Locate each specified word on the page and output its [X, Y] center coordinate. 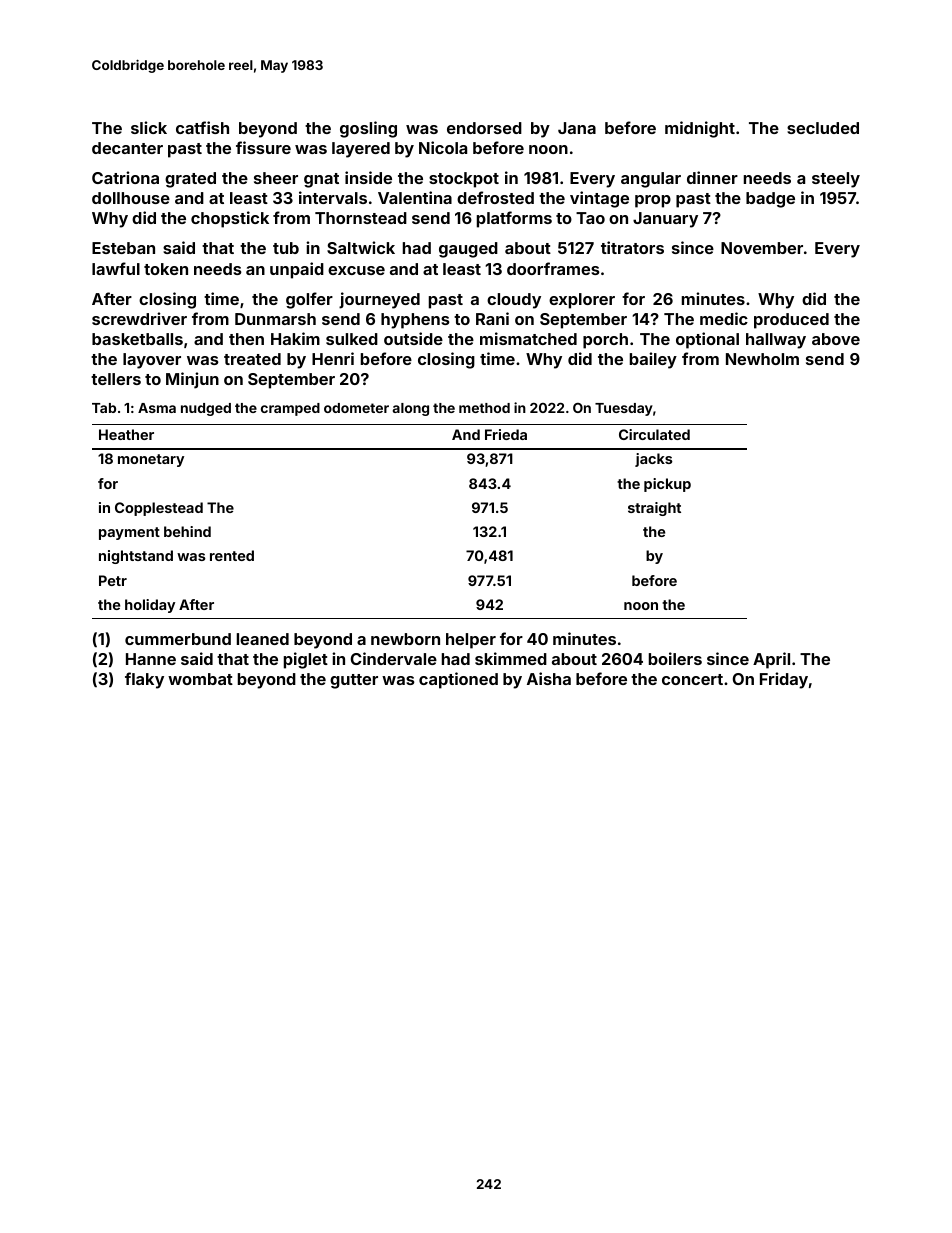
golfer [309, 300]
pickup [667, 485]
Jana [577, 128]
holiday [150, 606]
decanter [127, 148]
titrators [632, 247]
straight [654, 509]
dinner [712, 177]
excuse [356, 270]
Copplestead [159, 509]
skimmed [511, 658]
